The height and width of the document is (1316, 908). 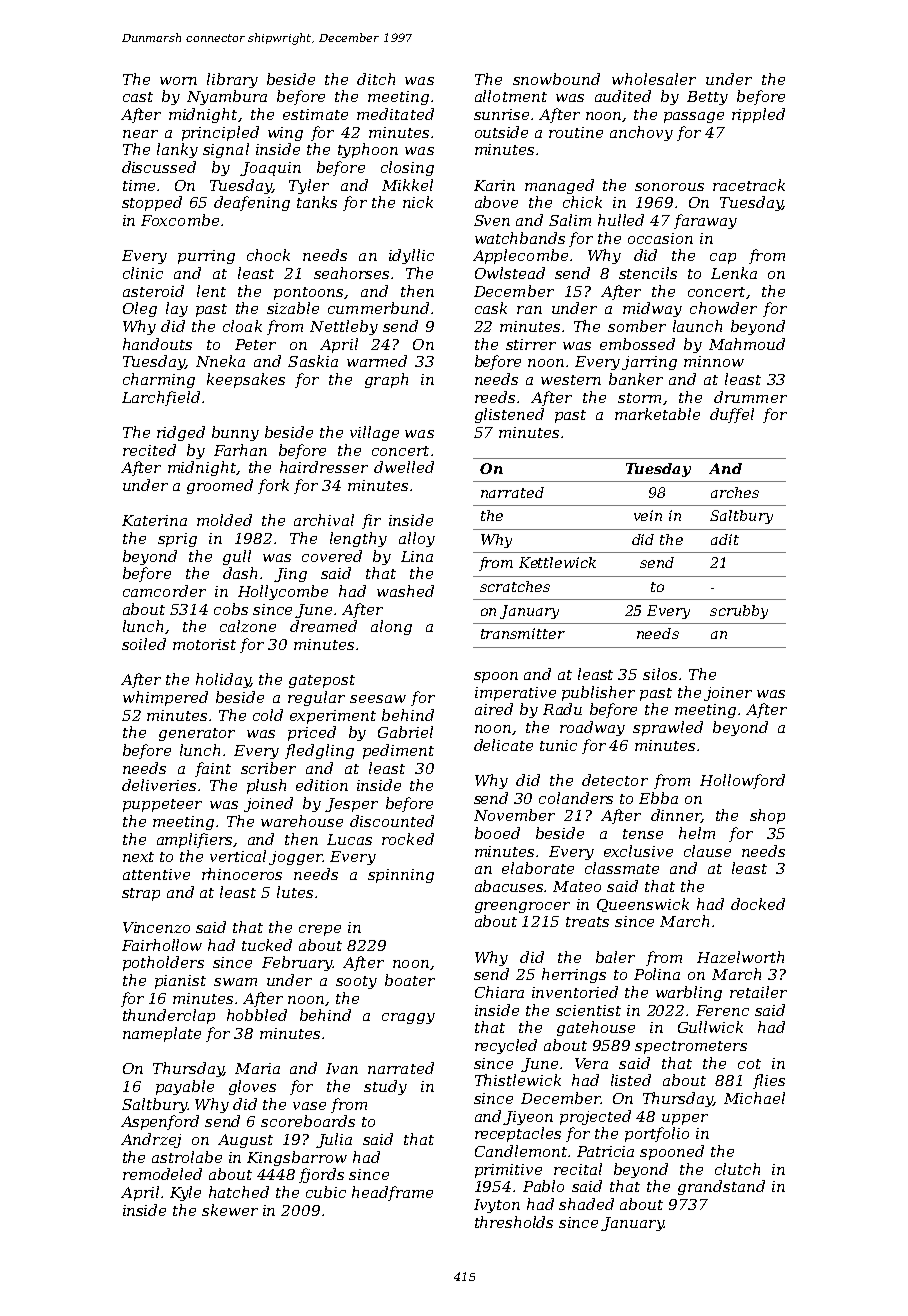 What do you see at coordinates (749, 185) in the document?
I see `racetrack` at bounding box center [749, 185].
